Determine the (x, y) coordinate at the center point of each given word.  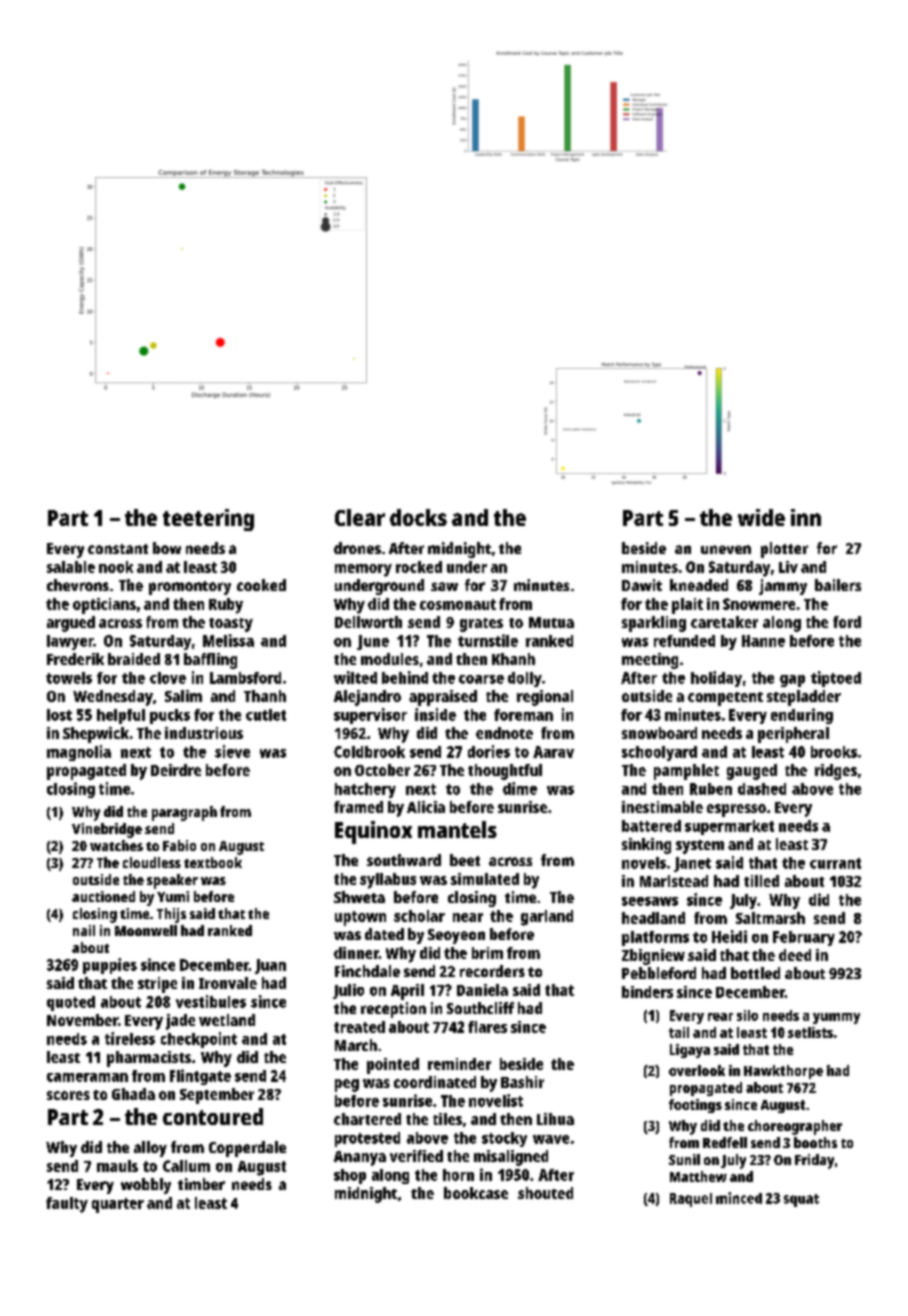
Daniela (482, 990)
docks (418, 517)
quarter (118, 1205)
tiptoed (836, 679)
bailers (838, 585)
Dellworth (368, 622)
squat (801, 1200)
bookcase (476, 1193)
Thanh (265, 696)
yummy (836, 1018)
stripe (157, 985)
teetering (208, 520)
